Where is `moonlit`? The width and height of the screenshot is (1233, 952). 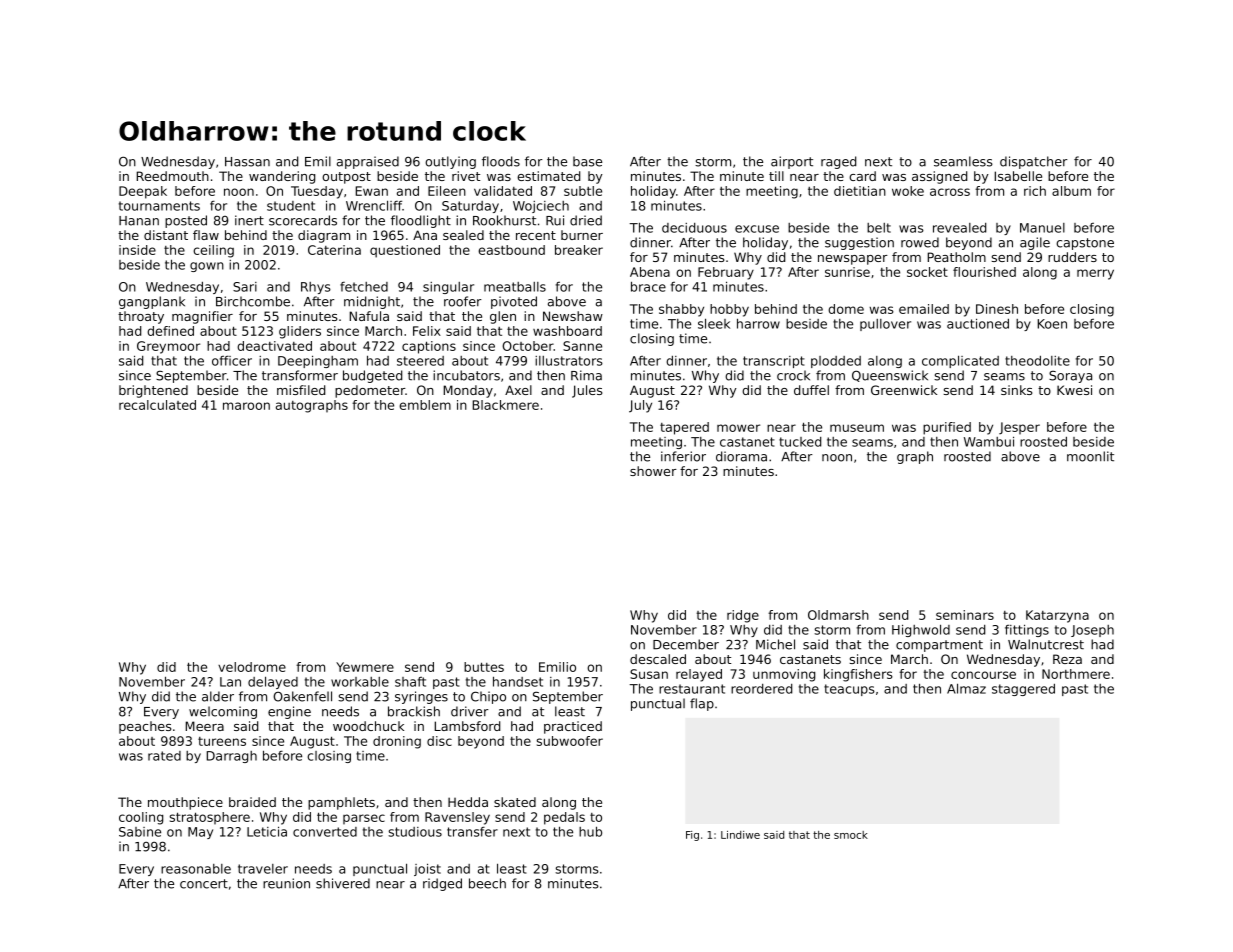 moonlit is located at coordinates (1090, 456).
